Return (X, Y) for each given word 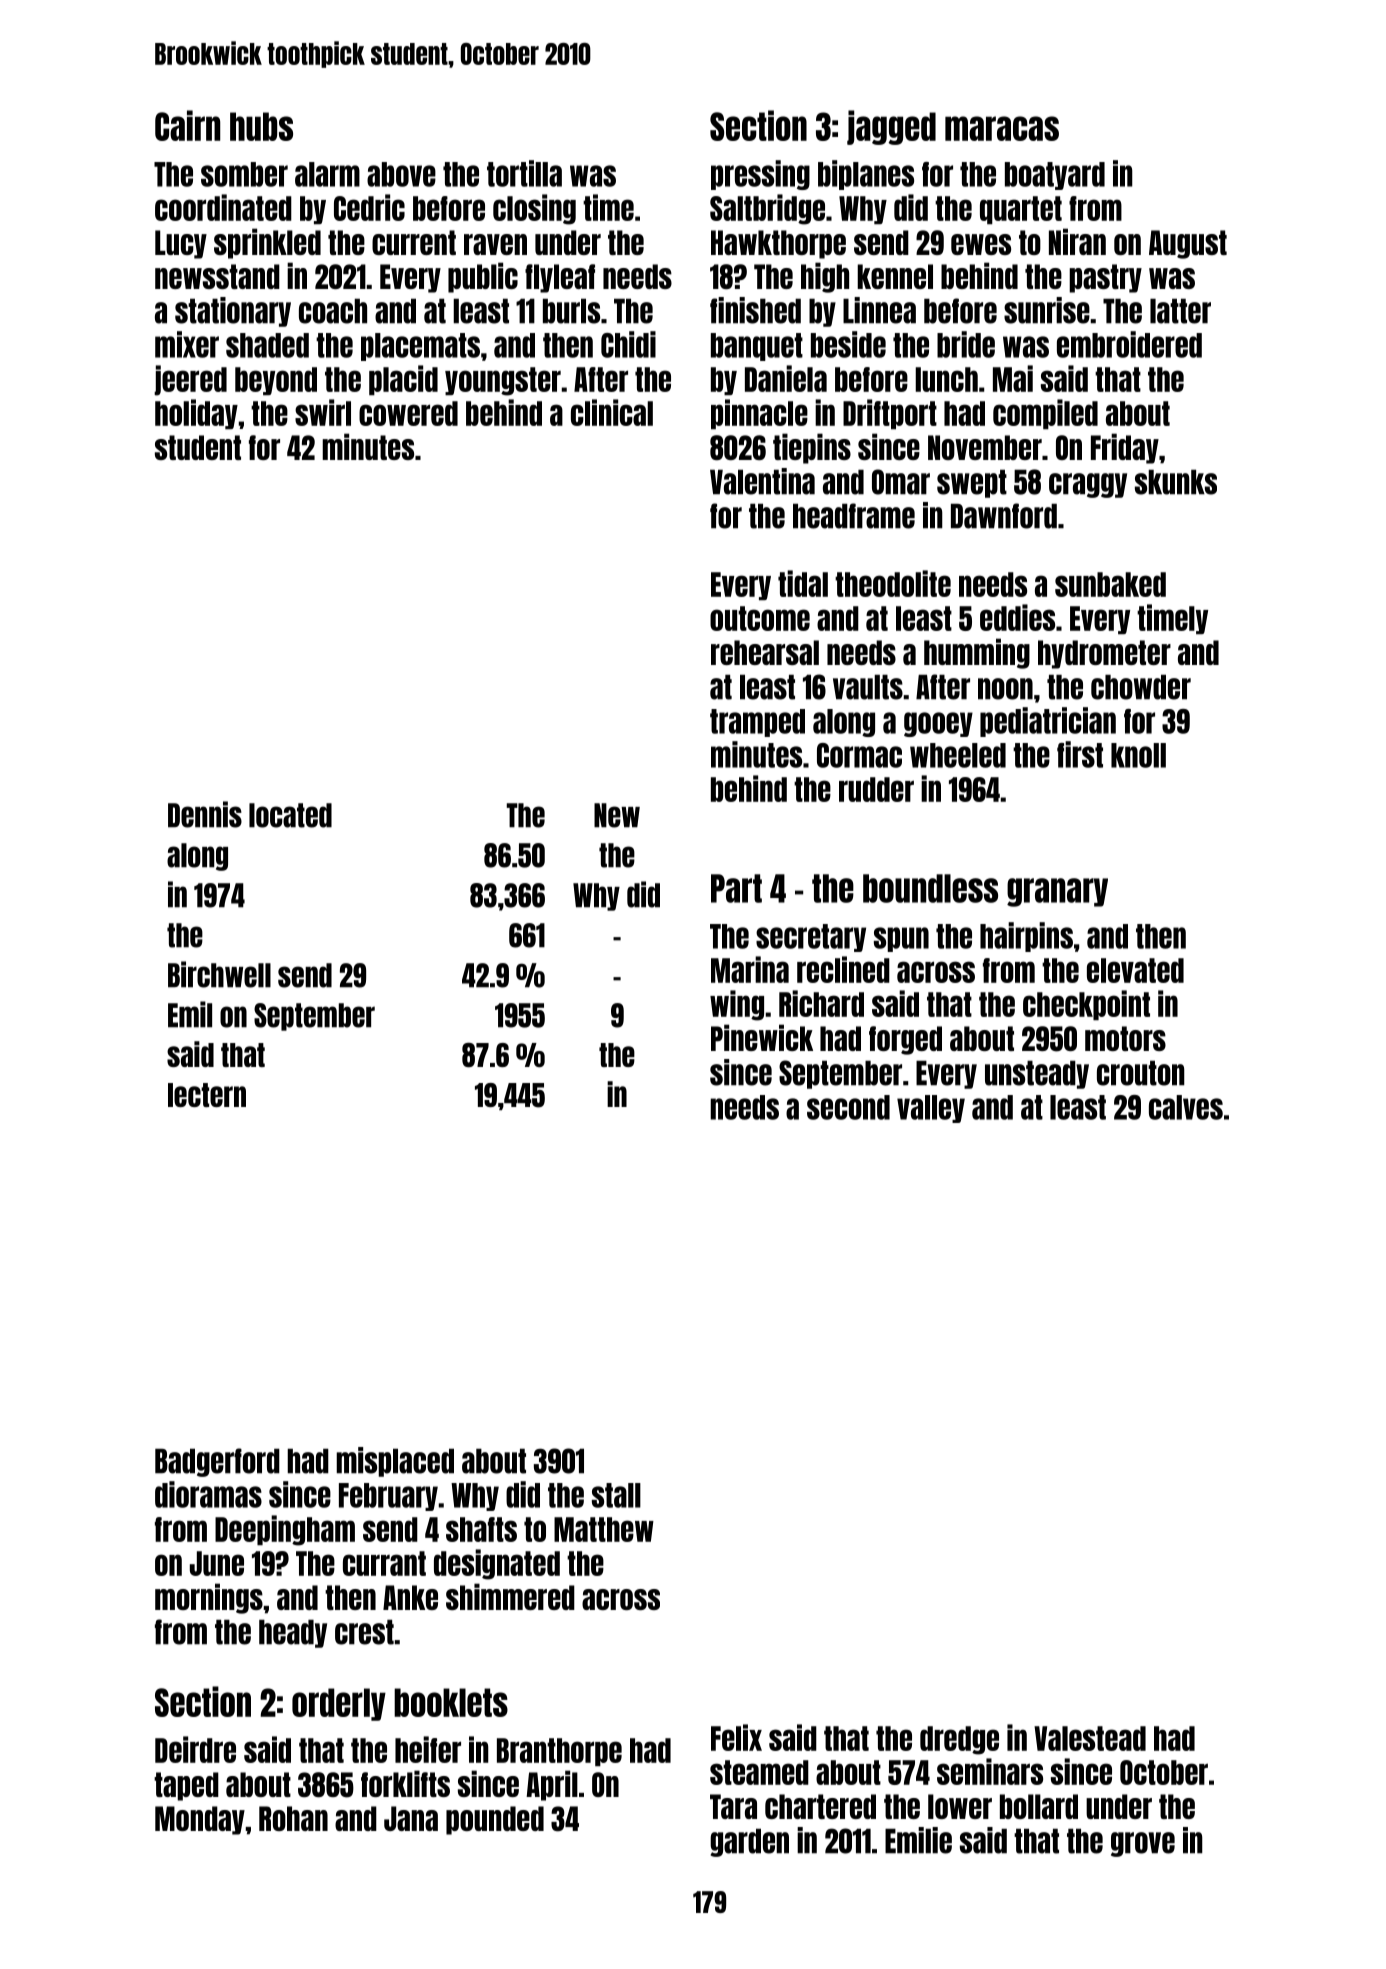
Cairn (187, 125)
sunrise (1047, 310)
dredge (959, 1740)
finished (755, 310)
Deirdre (195, 1749)
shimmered (510, 1596)
